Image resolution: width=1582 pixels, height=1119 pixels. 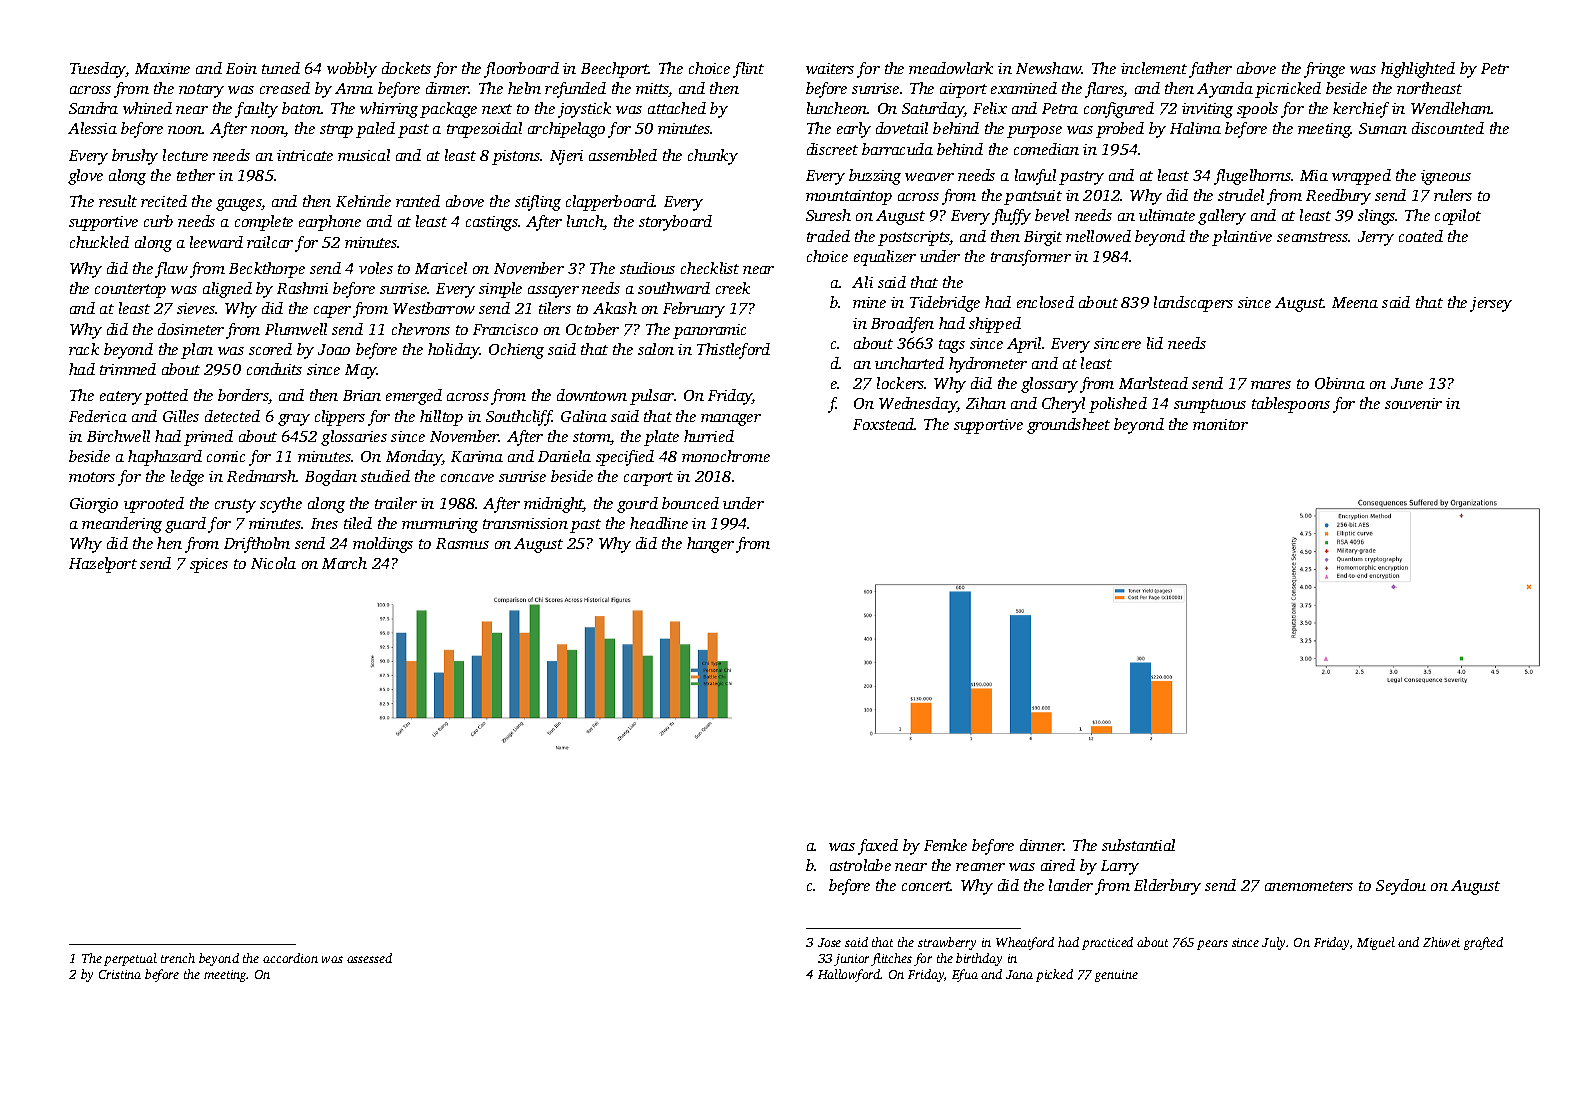 I want to click on Hazelport, so click(x=103, y=565).
